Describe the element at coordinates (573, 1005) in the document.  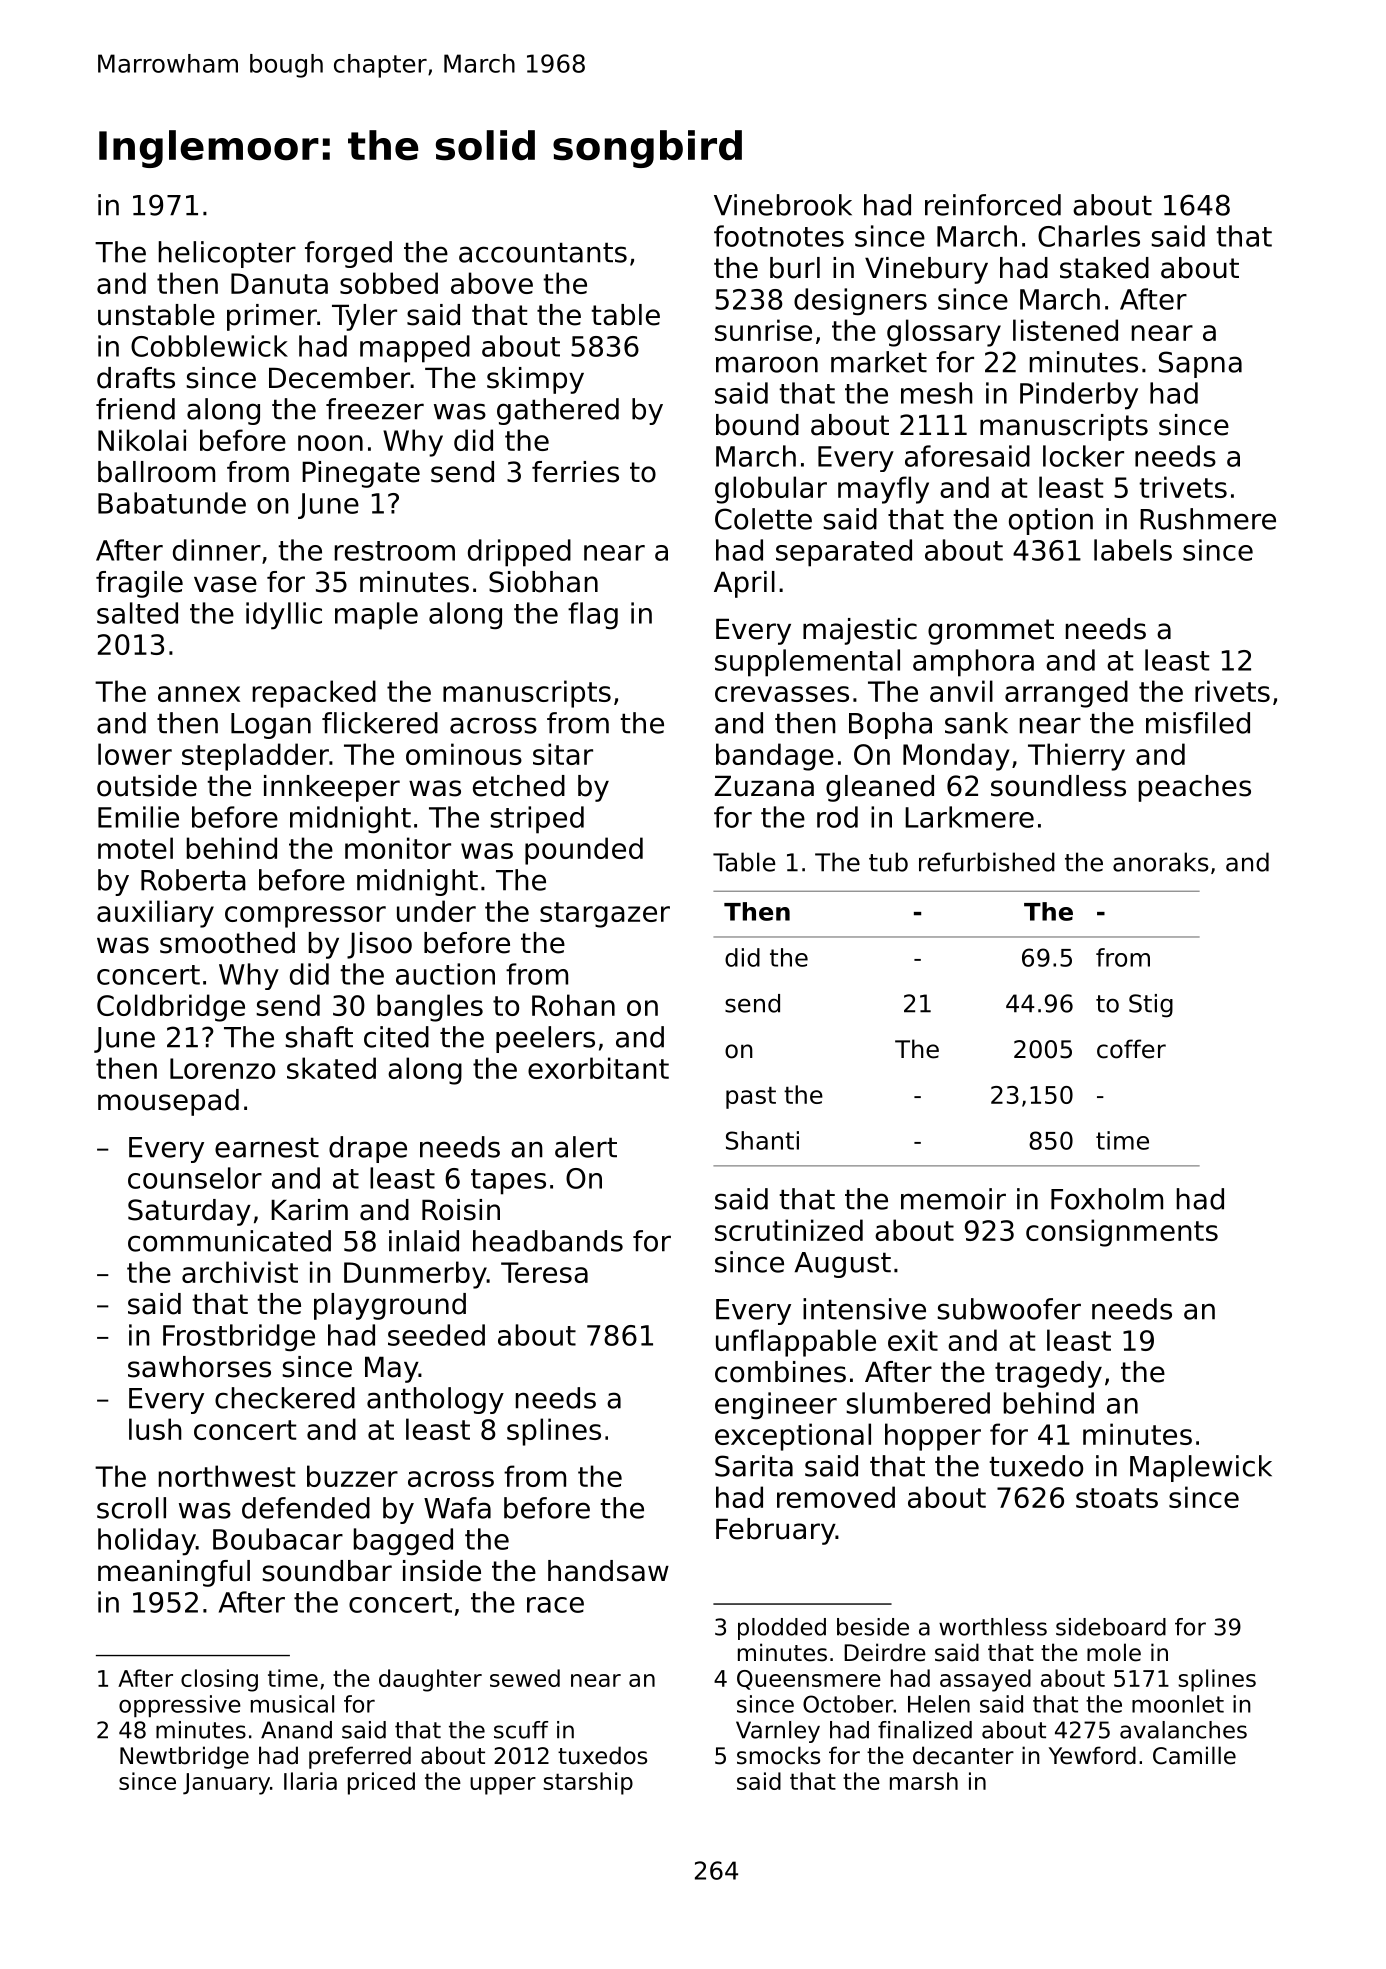
I see `Rohan` at that location.
